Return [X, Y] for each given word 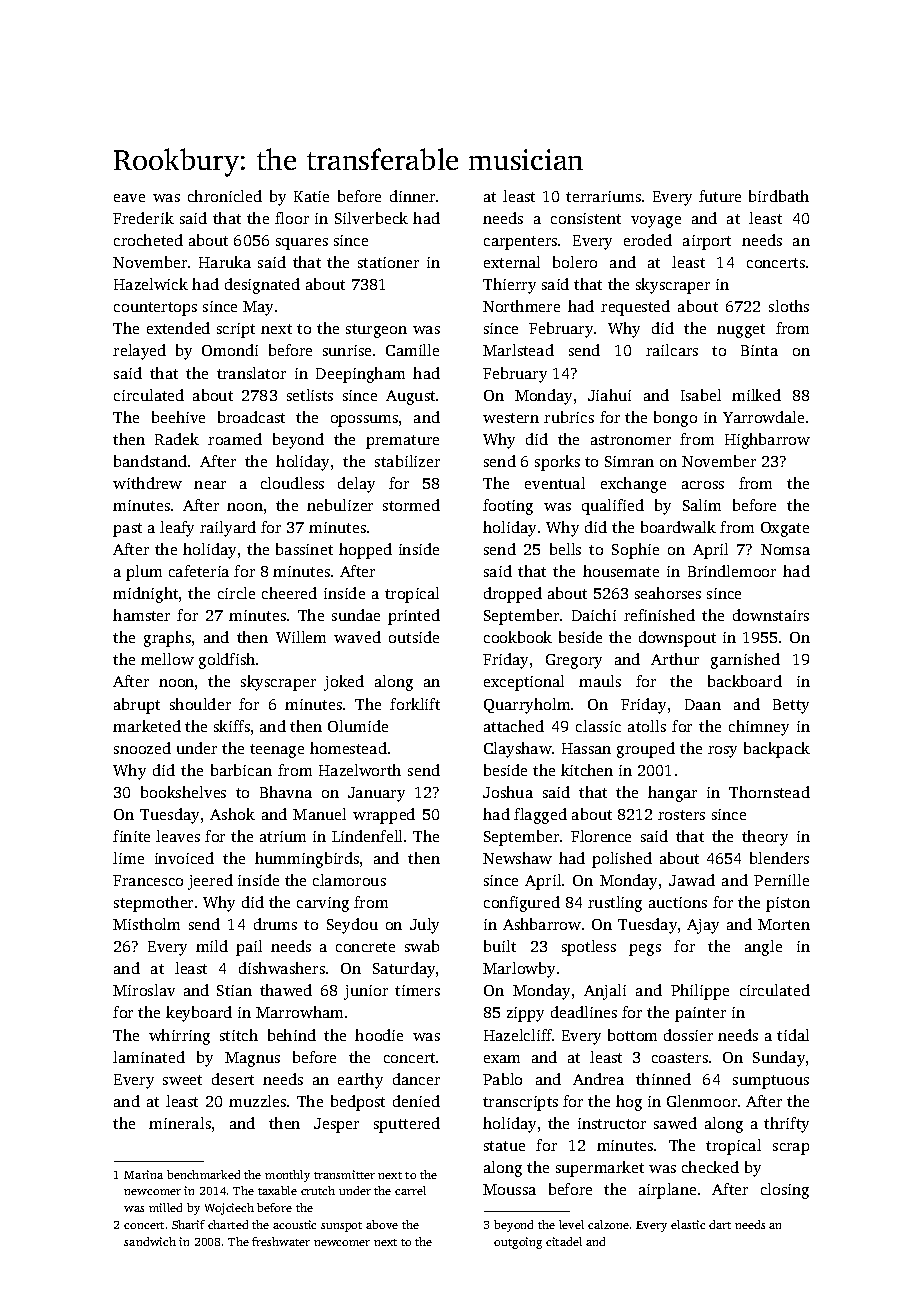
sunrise [347, 350]
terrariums [603, 196]
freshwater [281, 1241]
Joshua [508, 792]
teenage [277, 751]
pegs [645, 950]
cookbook [518, 637]
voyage [656, 222]
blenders [779, 858]
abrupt [137, 706]
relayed [139, 352]
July [424, 926]
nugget [741, 331]
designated [262, 286]
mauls [600, 681]
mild [212, 946]
